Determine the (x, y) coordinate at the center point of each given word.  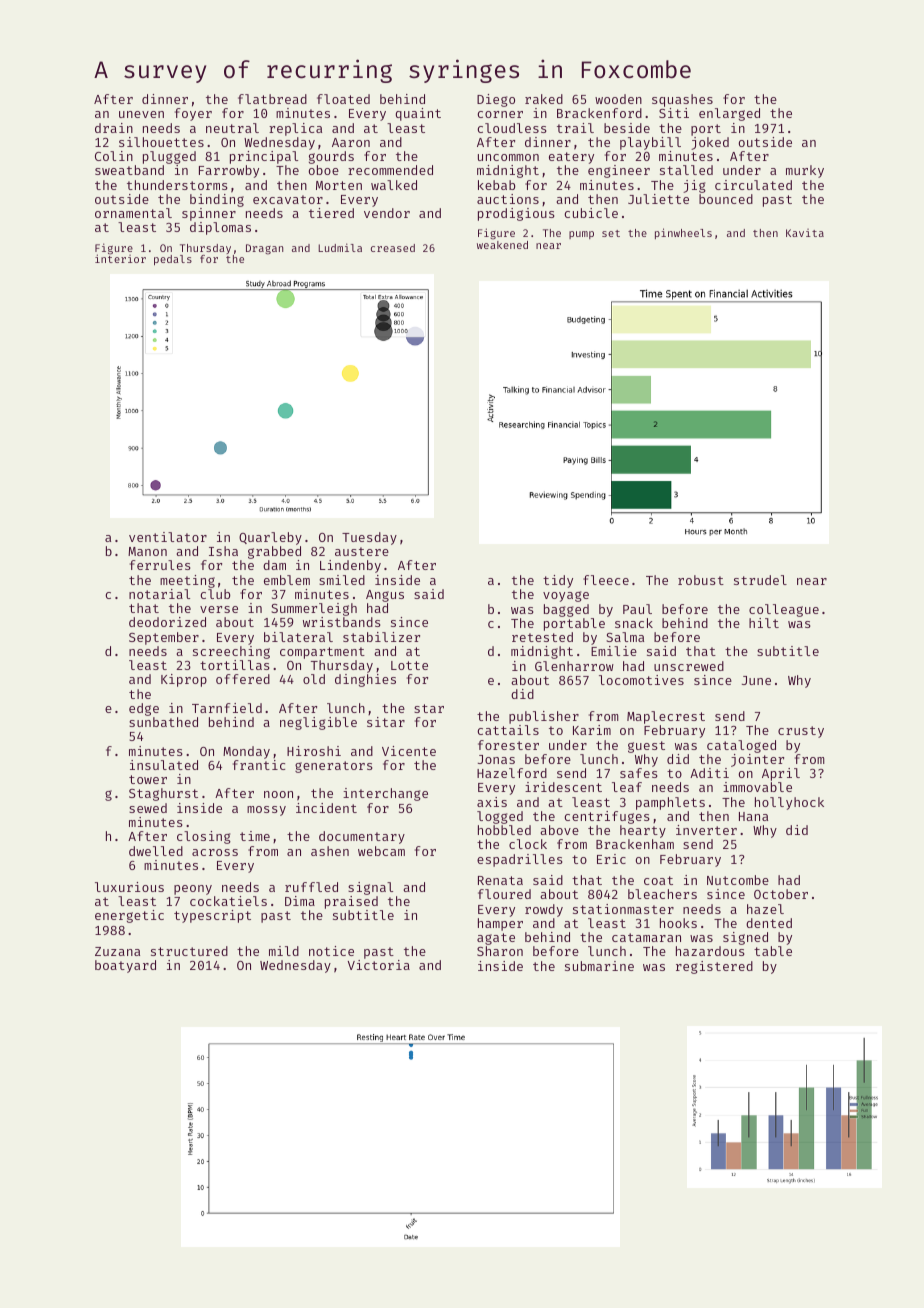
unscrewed (689, 666)
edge (144, 709)
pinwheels (683, 233)
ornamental (133, 213)
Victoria (379, 965)
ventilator (168, 537)
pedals (173, 260)
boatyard (125, 966)
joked (710, 143)
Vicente (409, 751)
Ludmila (340, 247)
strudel (760, 580)
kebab (497, 185)
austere (362, 551)
